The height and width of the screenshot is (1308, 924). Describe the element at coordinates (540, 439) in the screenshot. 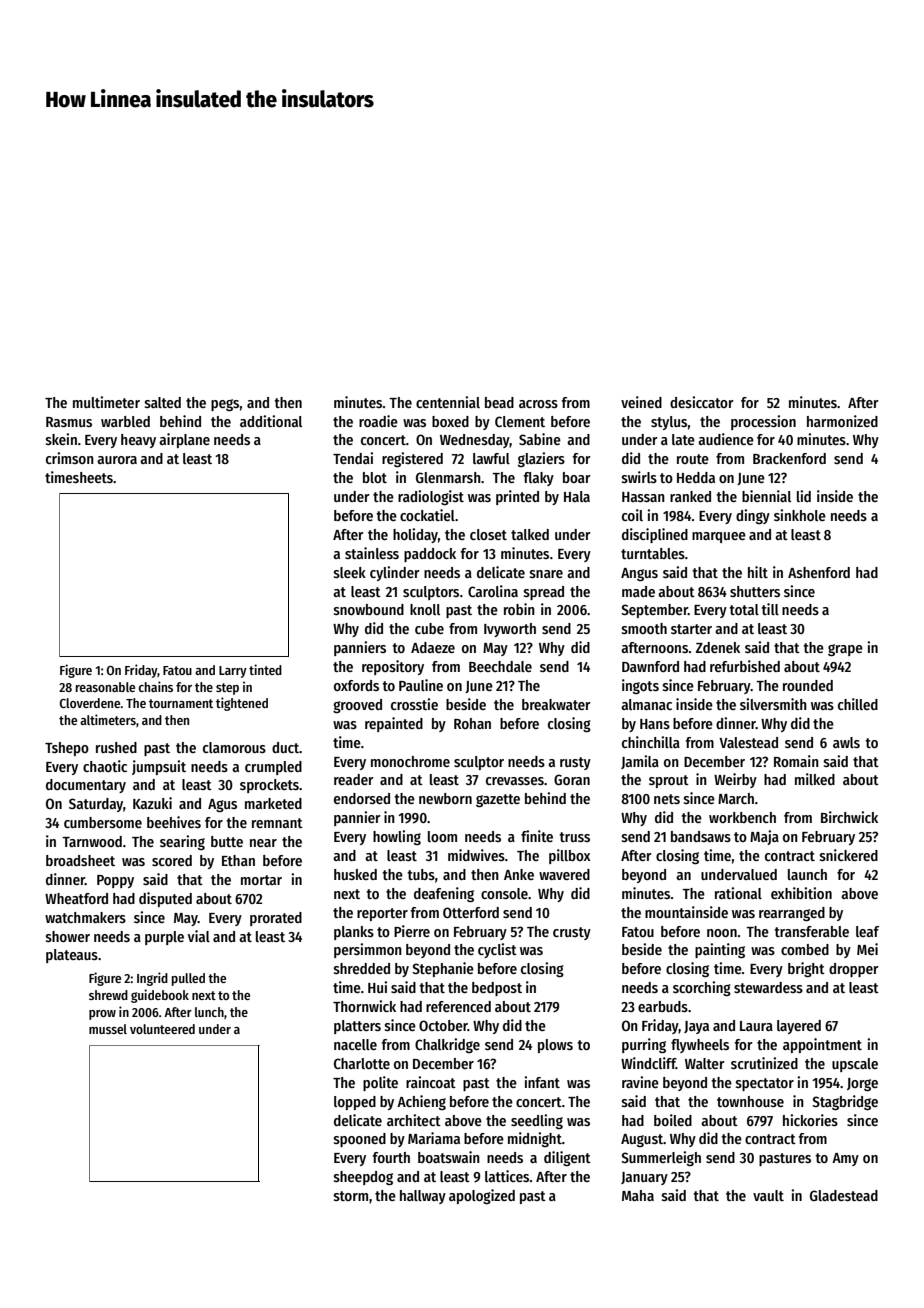

I see `Sabine` at that location.
